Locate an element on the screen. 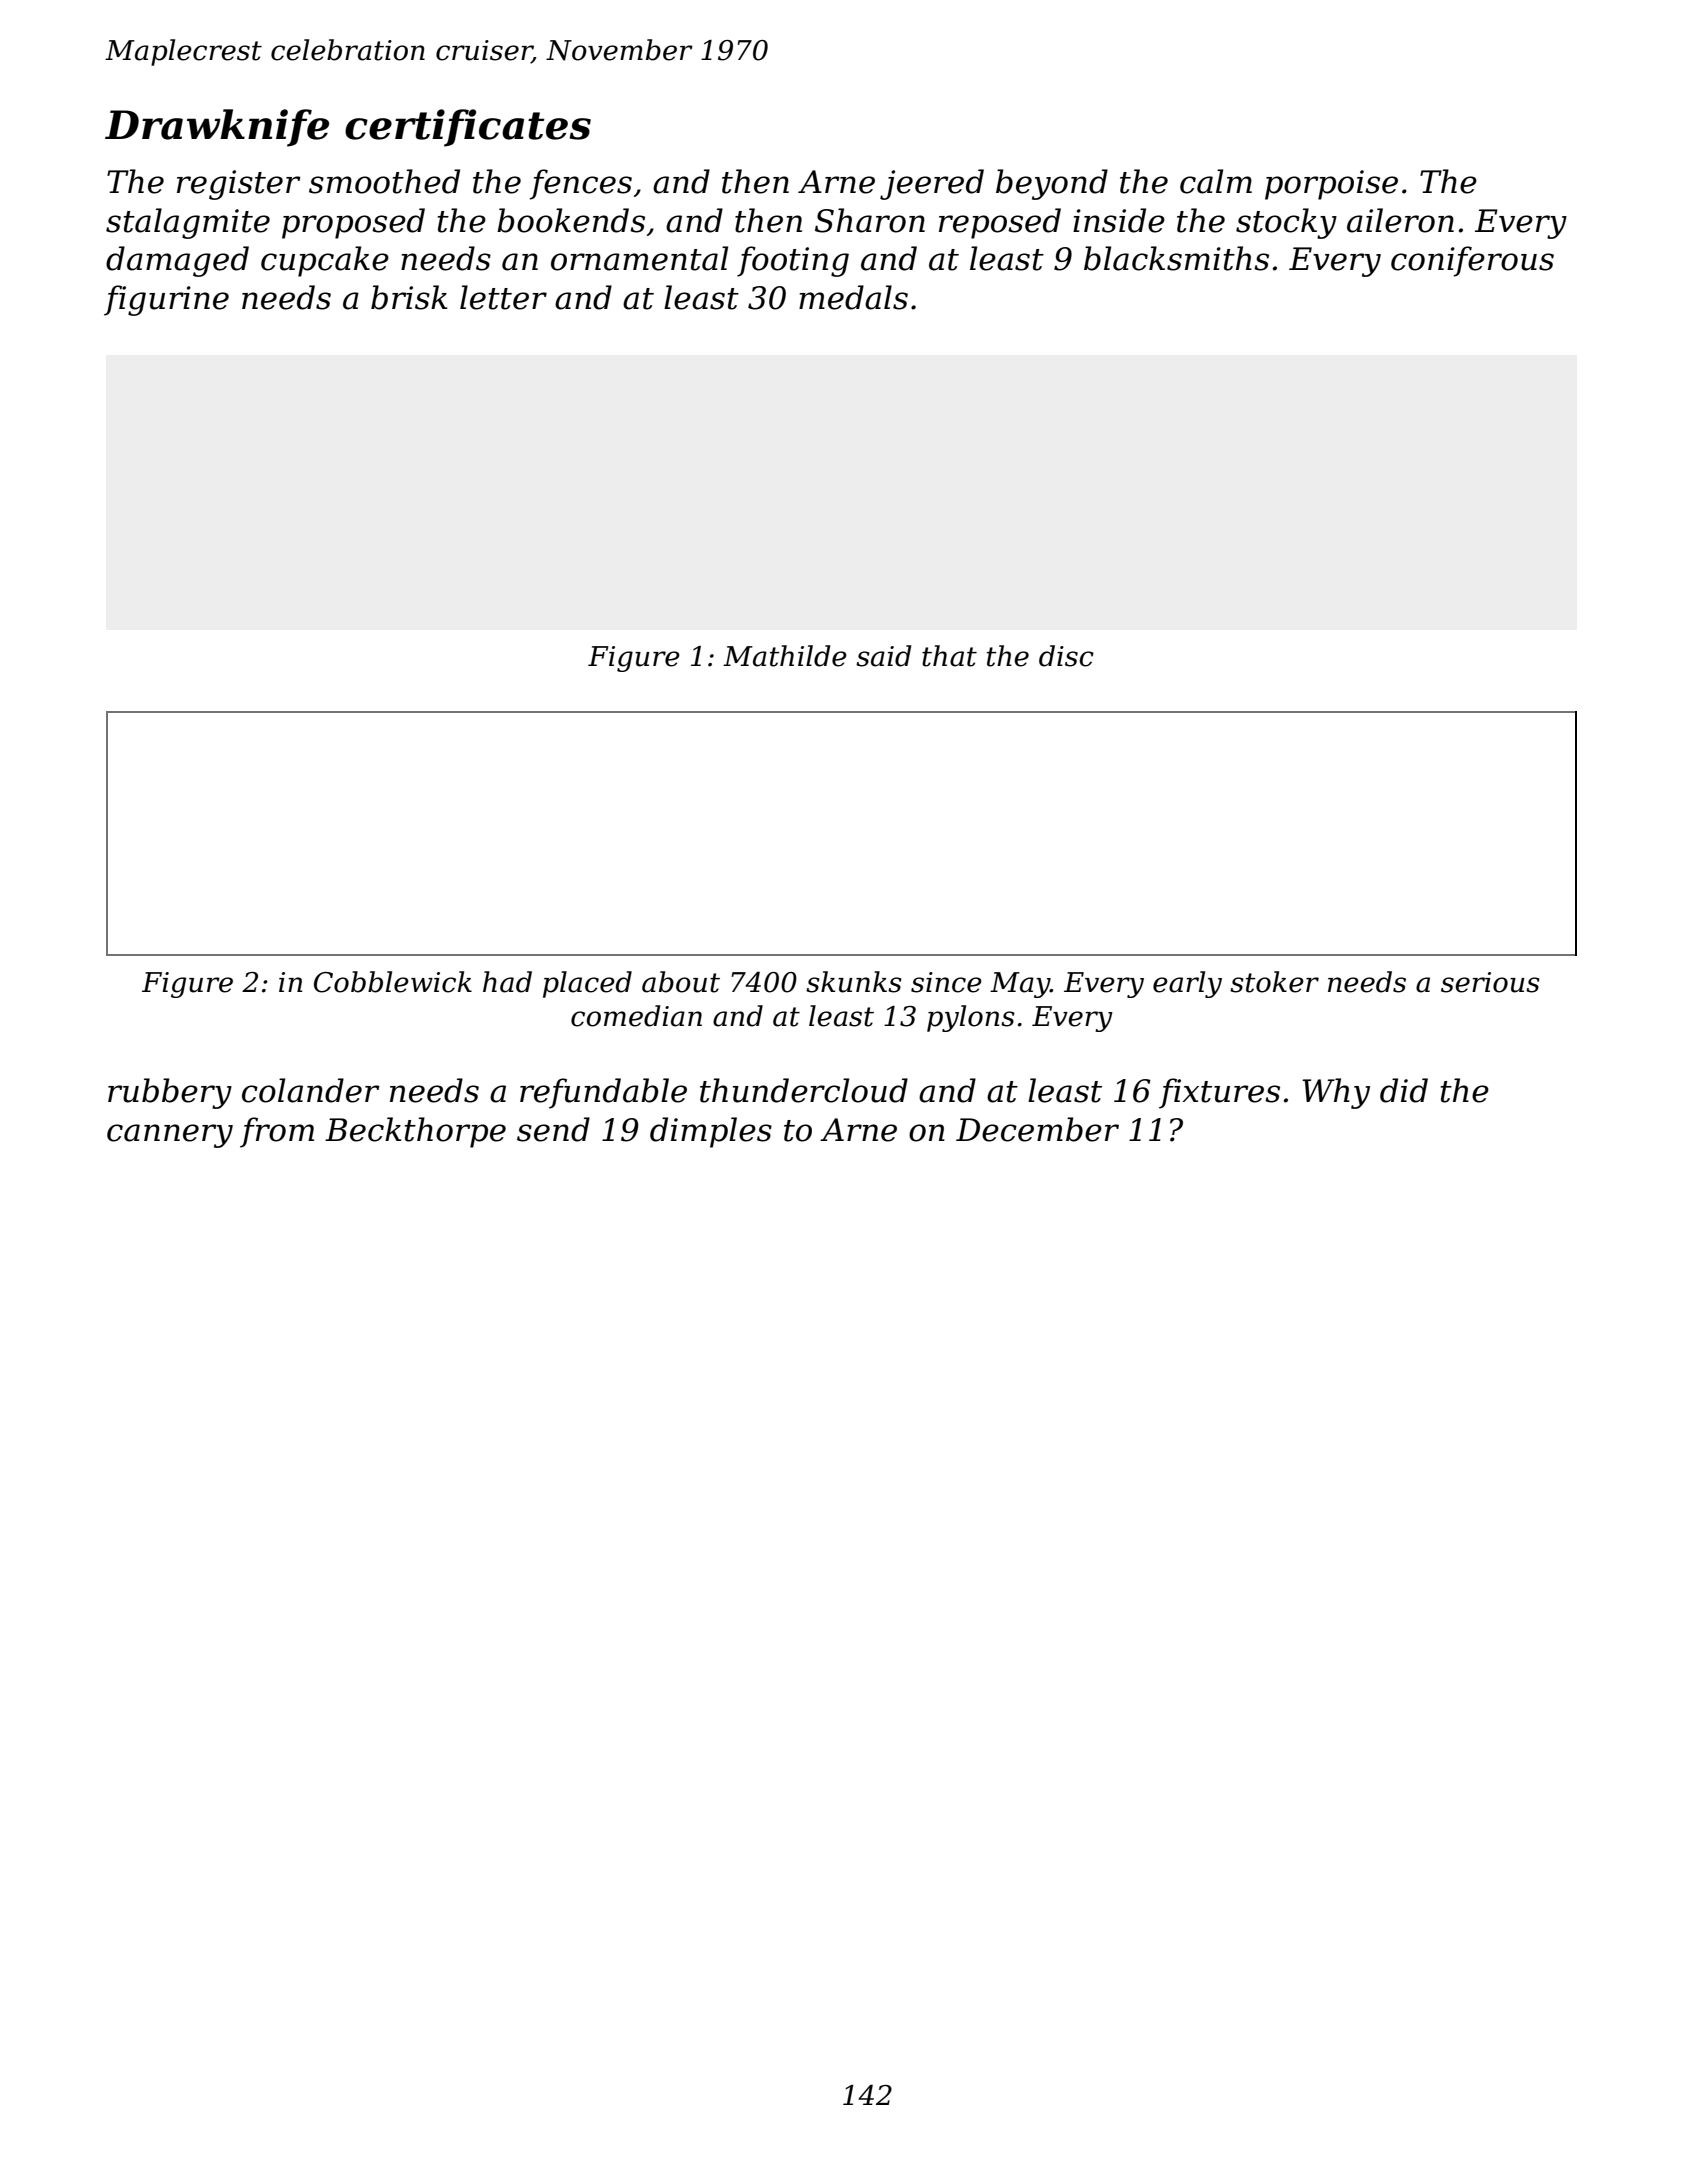 Image resolution: width=1683 pixels, height=2178 pixels. Drawknife is located at coordinates (217, 128).
